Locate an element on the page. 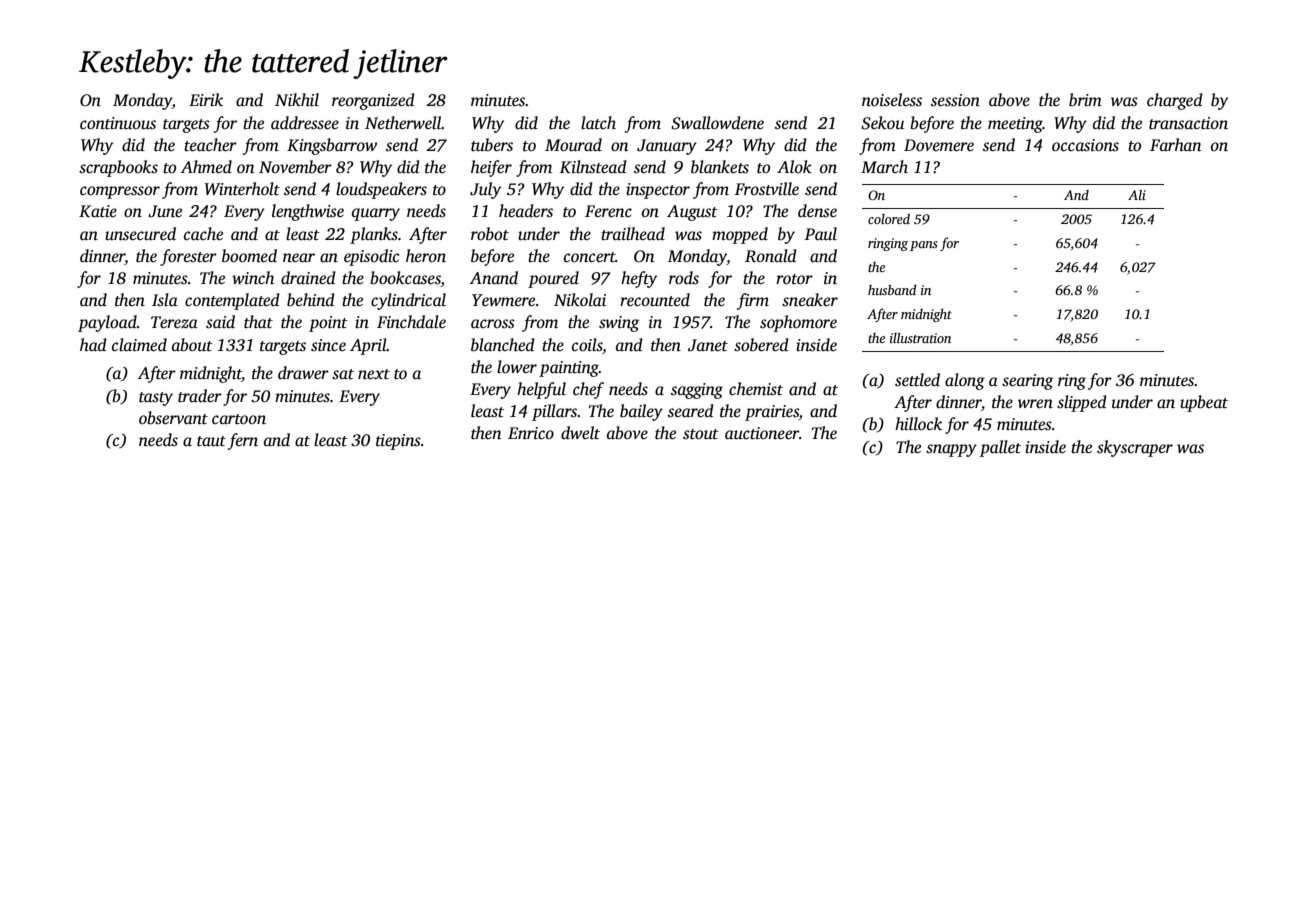 This image has width=1308, height=924. dense is located at coordinates (817, 211).
